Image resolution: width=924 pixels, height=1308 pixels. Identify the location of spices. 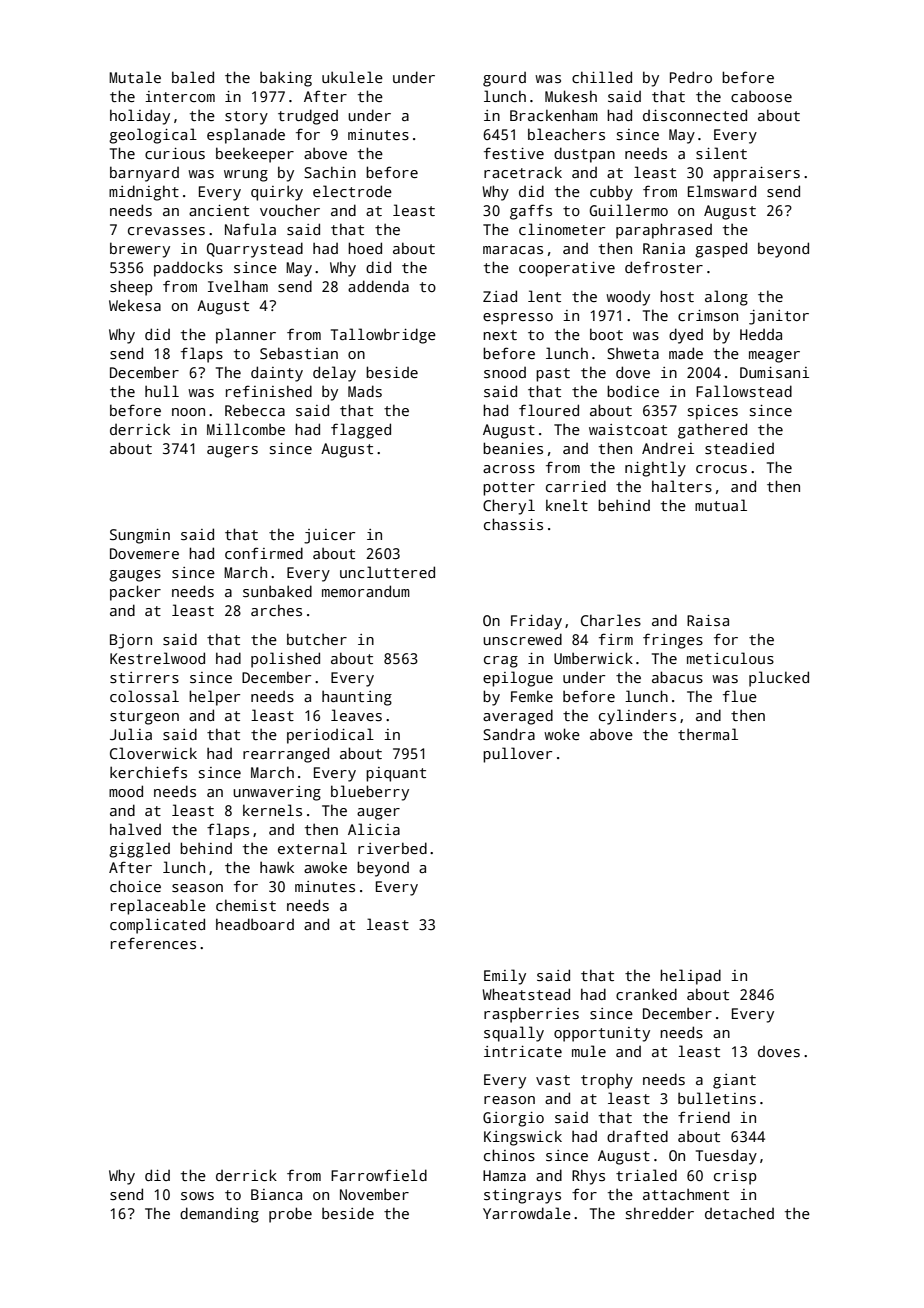
(713, 412).
